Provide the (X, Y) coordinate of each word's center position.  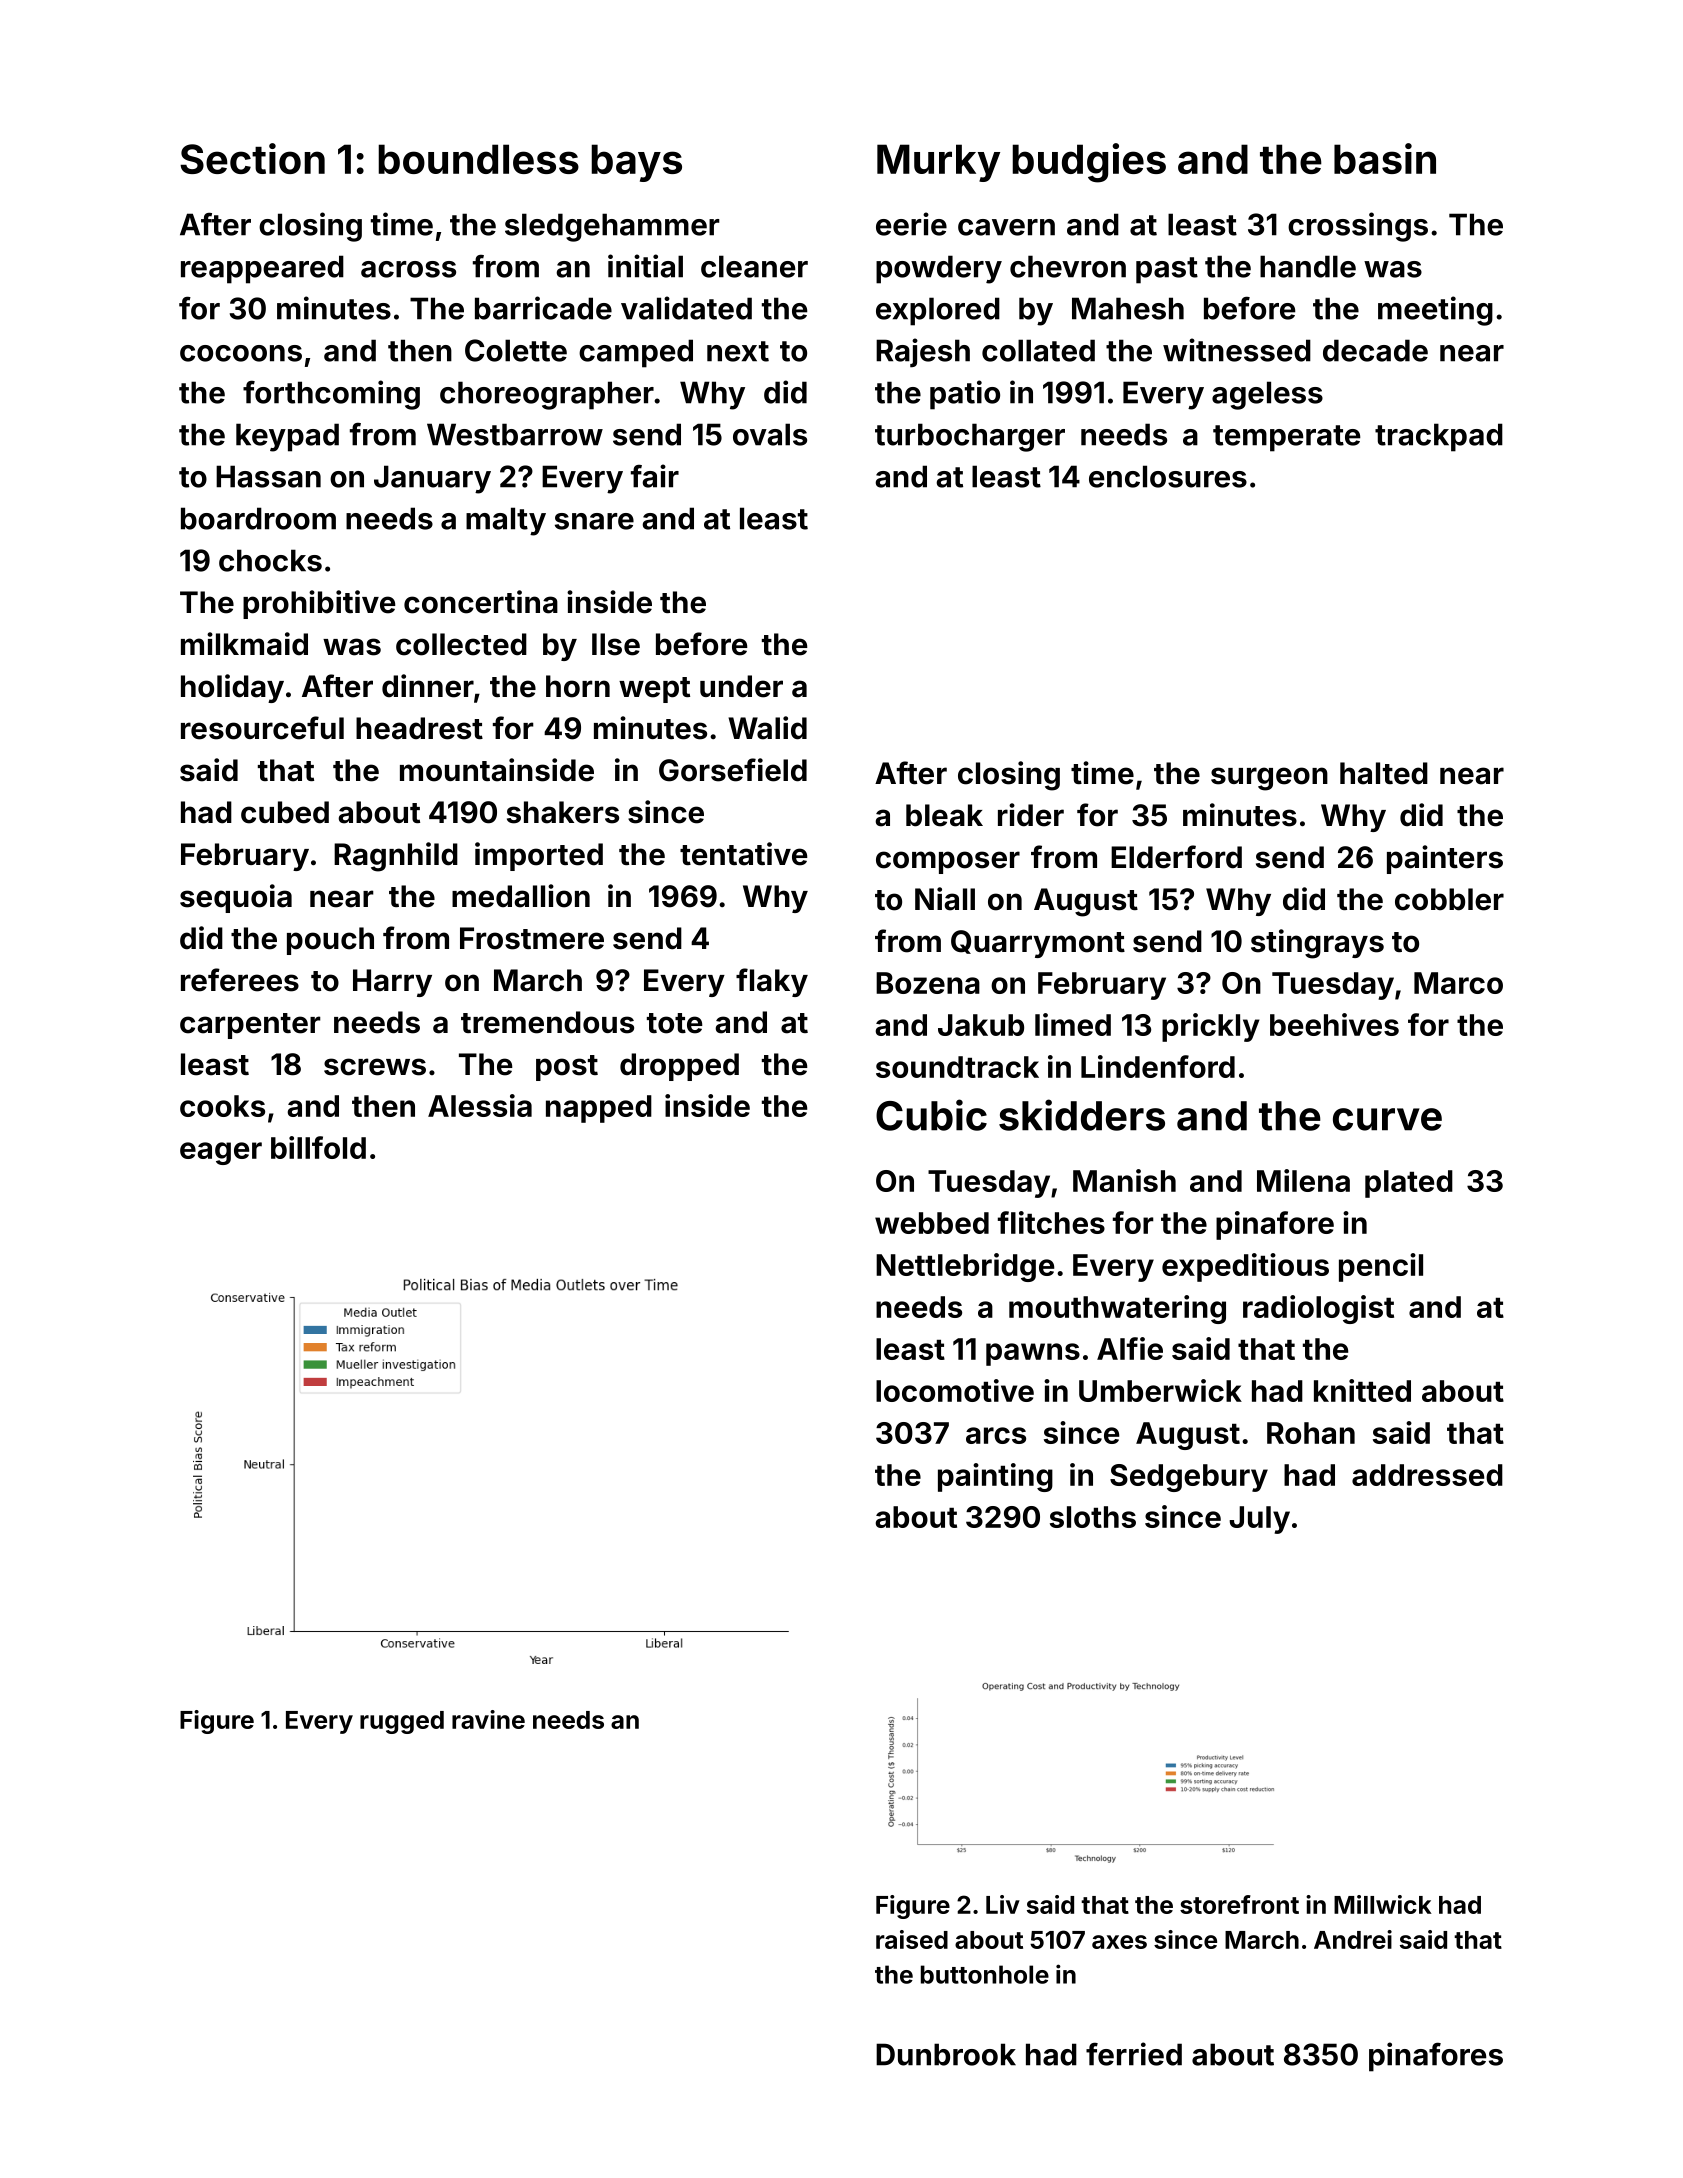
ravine (488, 1719)
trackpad (1439, 437)
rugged (402, 1722)
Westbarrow (515, 434)
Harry (392, 983)
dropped (679, 1067)
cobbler (1449, 899)
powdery (939, 269)
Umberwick (1160, 1390)
